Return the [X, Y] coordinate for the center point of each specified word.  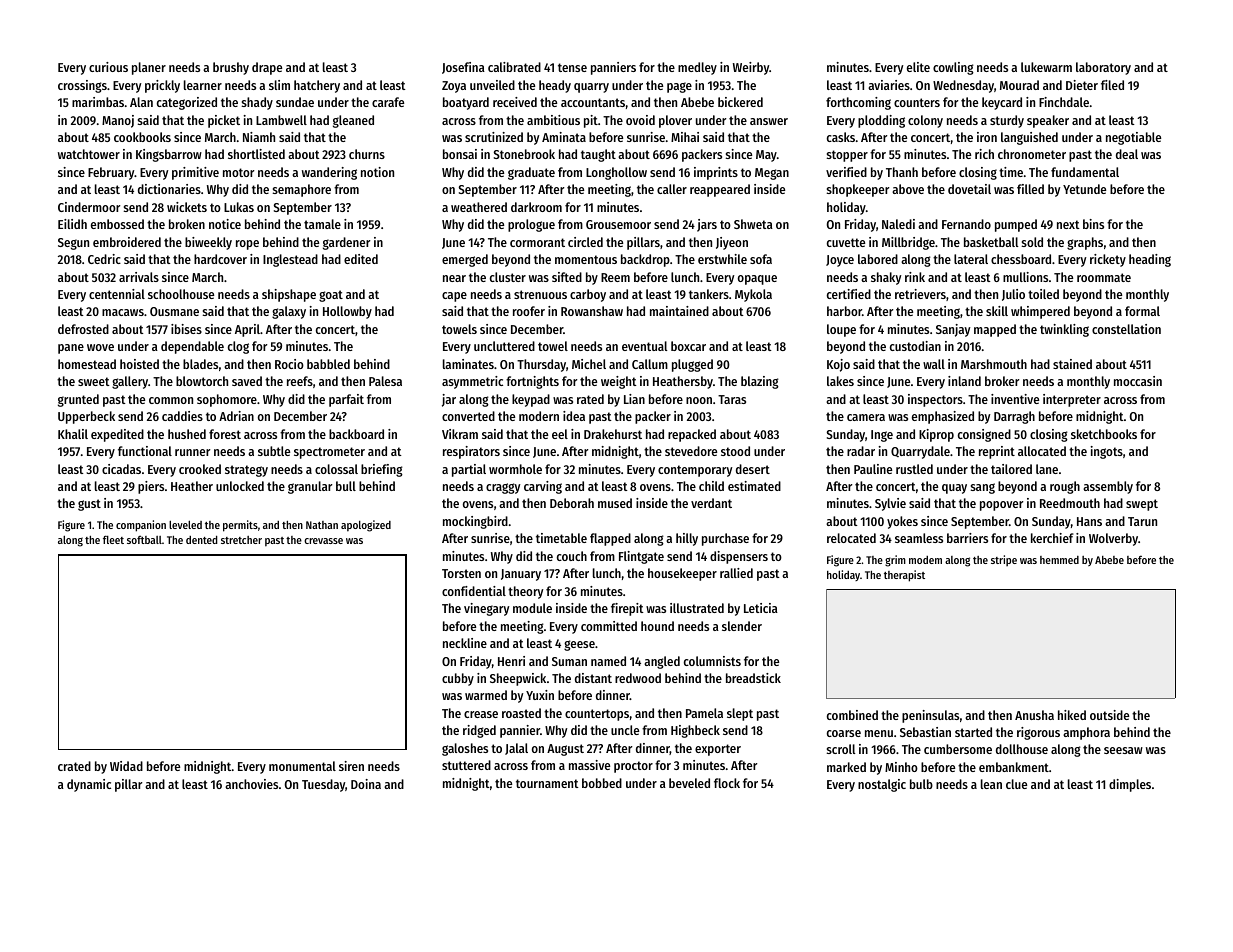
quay [954, 489]
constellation [1126, 329]
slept [740, 714]
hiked [1072, 715]
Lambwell [281, 120]
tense [572, 67]
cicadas [121, 469]
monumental [302, 766]
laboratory [1103, 68]
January [521, 575]
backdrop [645, 260]
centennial [117, 294]
